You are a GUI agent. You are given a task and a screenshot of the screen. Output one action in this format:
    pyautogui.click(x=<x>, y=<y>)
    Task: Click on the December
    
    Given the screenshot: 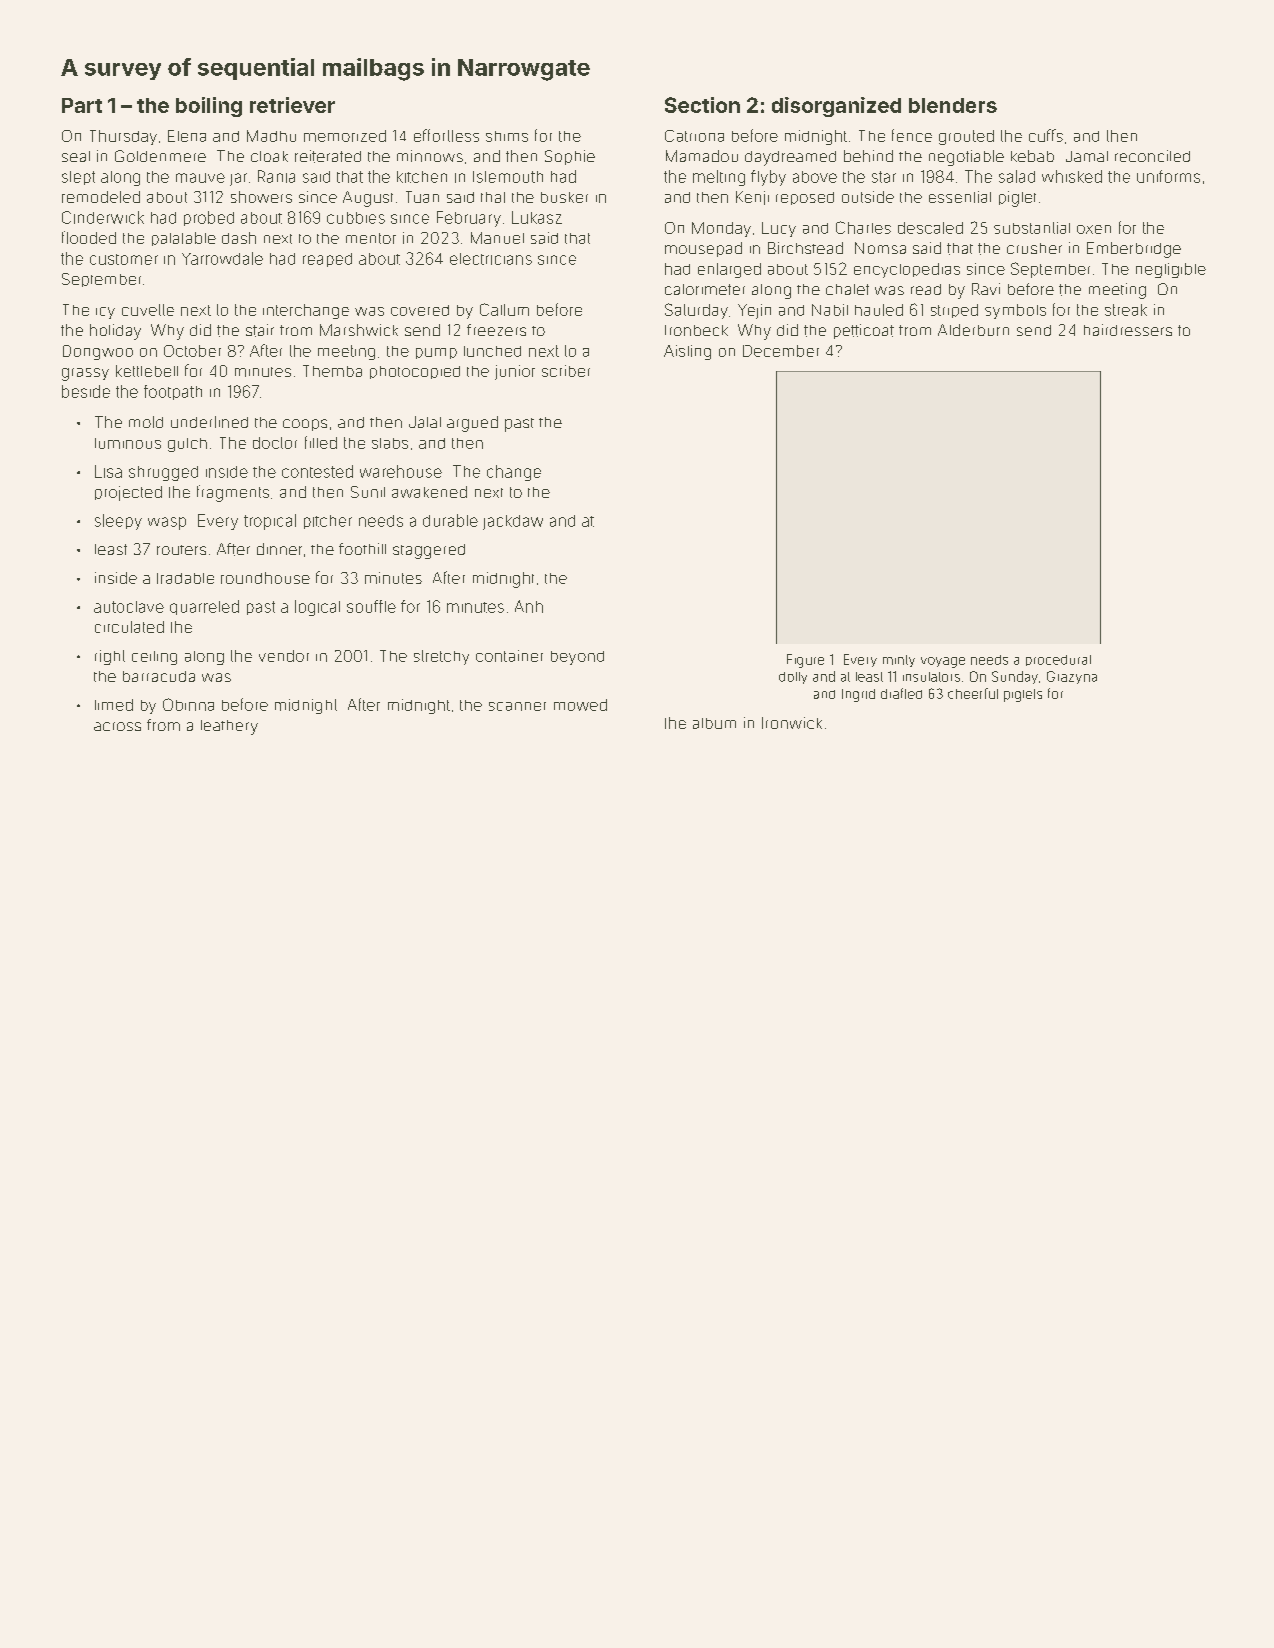 What is the action you would take?
    pyautogui.click(x=781, y=351)
